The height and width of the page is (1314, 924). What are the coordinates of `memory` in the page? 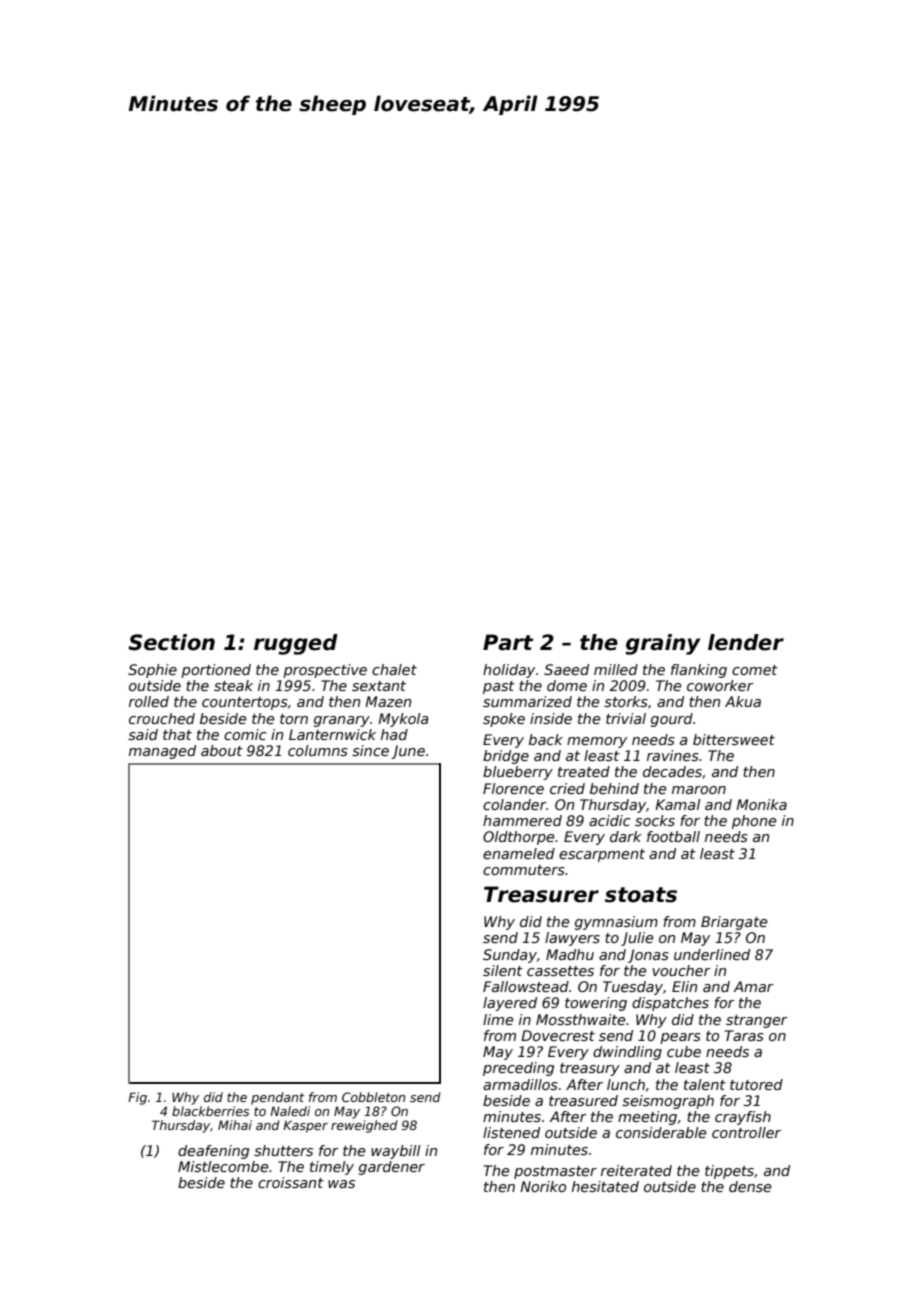 It's located at (597, 742).
